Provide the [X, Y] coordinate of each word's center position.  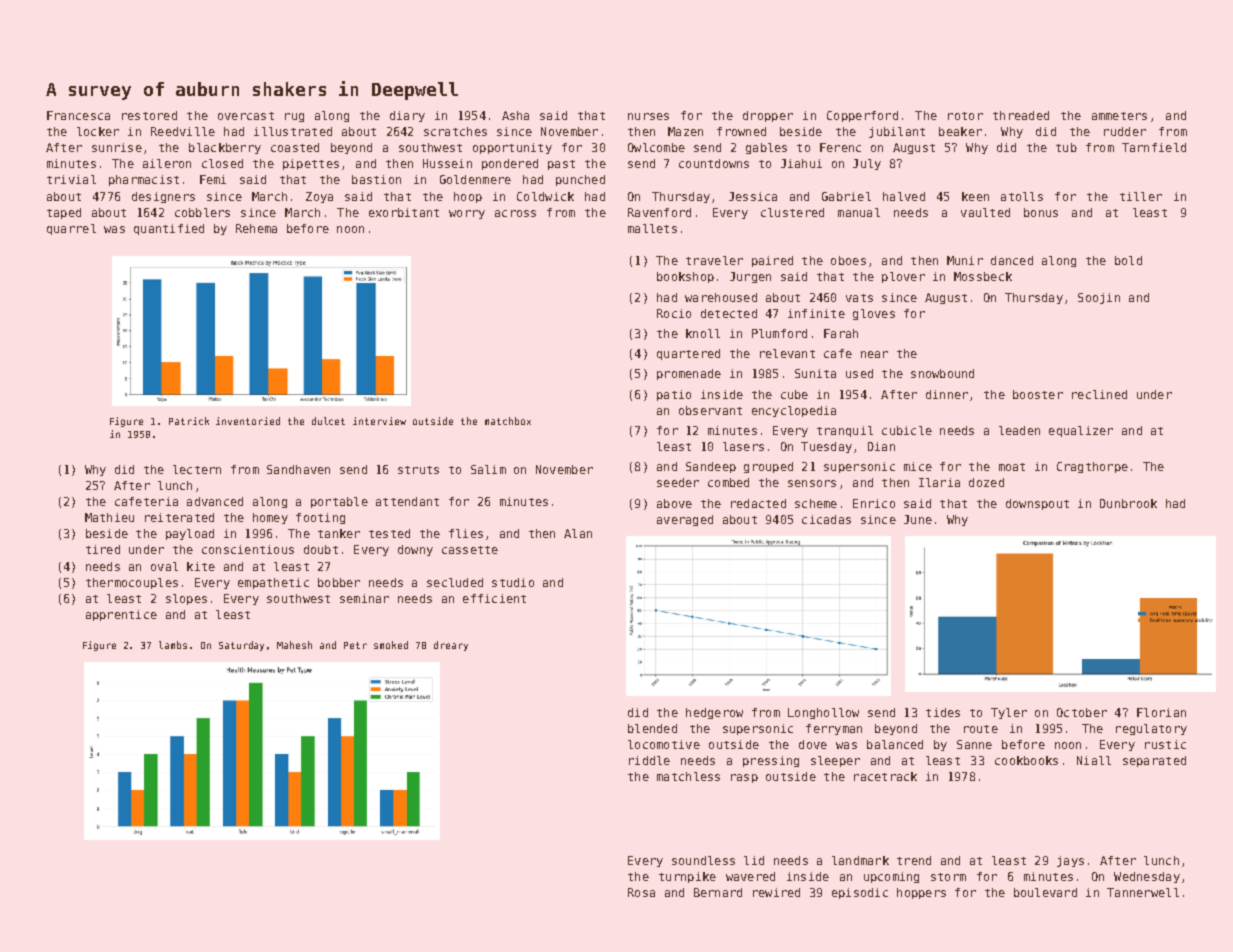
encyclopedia [794, 411]
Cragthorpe [1092, 467]
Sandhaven [298, 469]
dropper [768, 116]
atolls [1022, 196]
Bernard [718, 892]
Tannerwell [1143, 892]
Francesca [78, 115]
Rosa [641, 892]
